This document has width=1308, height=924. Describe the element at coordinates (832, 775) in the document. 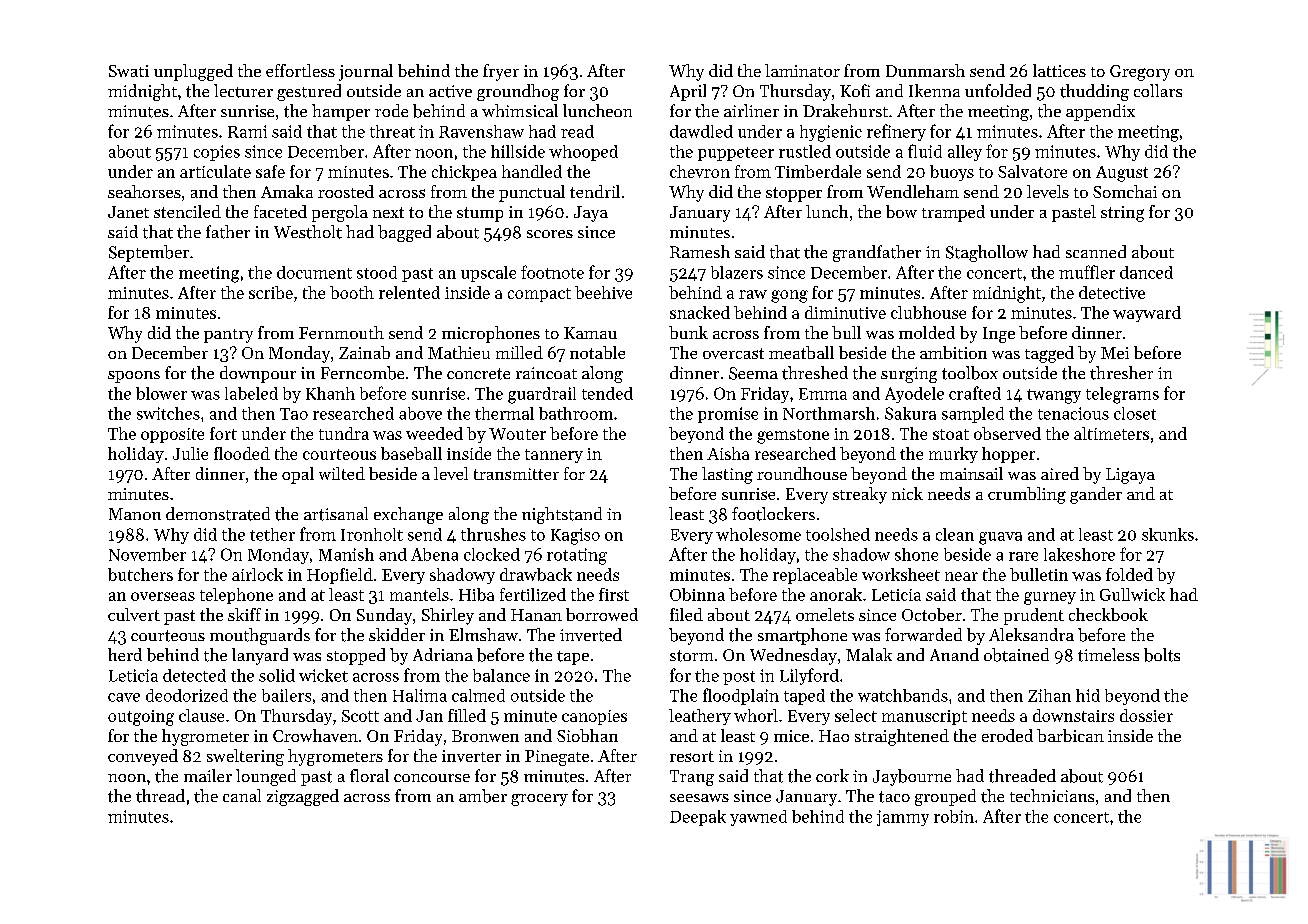

I see `cork` at that location.
